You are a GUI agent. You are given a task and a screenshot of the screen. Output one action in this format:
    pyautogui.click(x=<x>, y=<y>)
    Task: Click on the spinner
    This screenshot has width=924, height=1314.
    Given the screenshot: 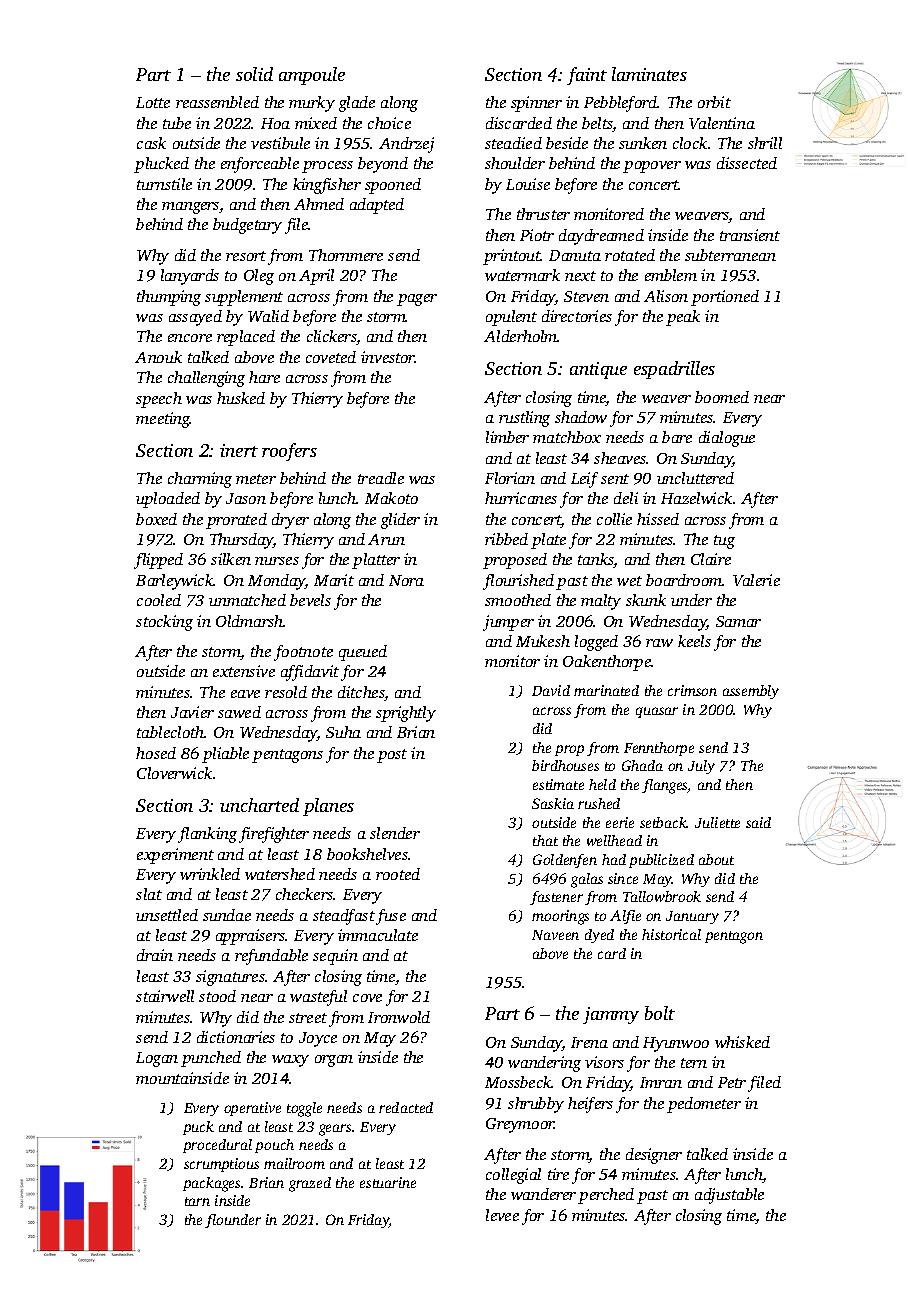 What is the action you would take?
    pyautogui.click(x=536, y=104)
